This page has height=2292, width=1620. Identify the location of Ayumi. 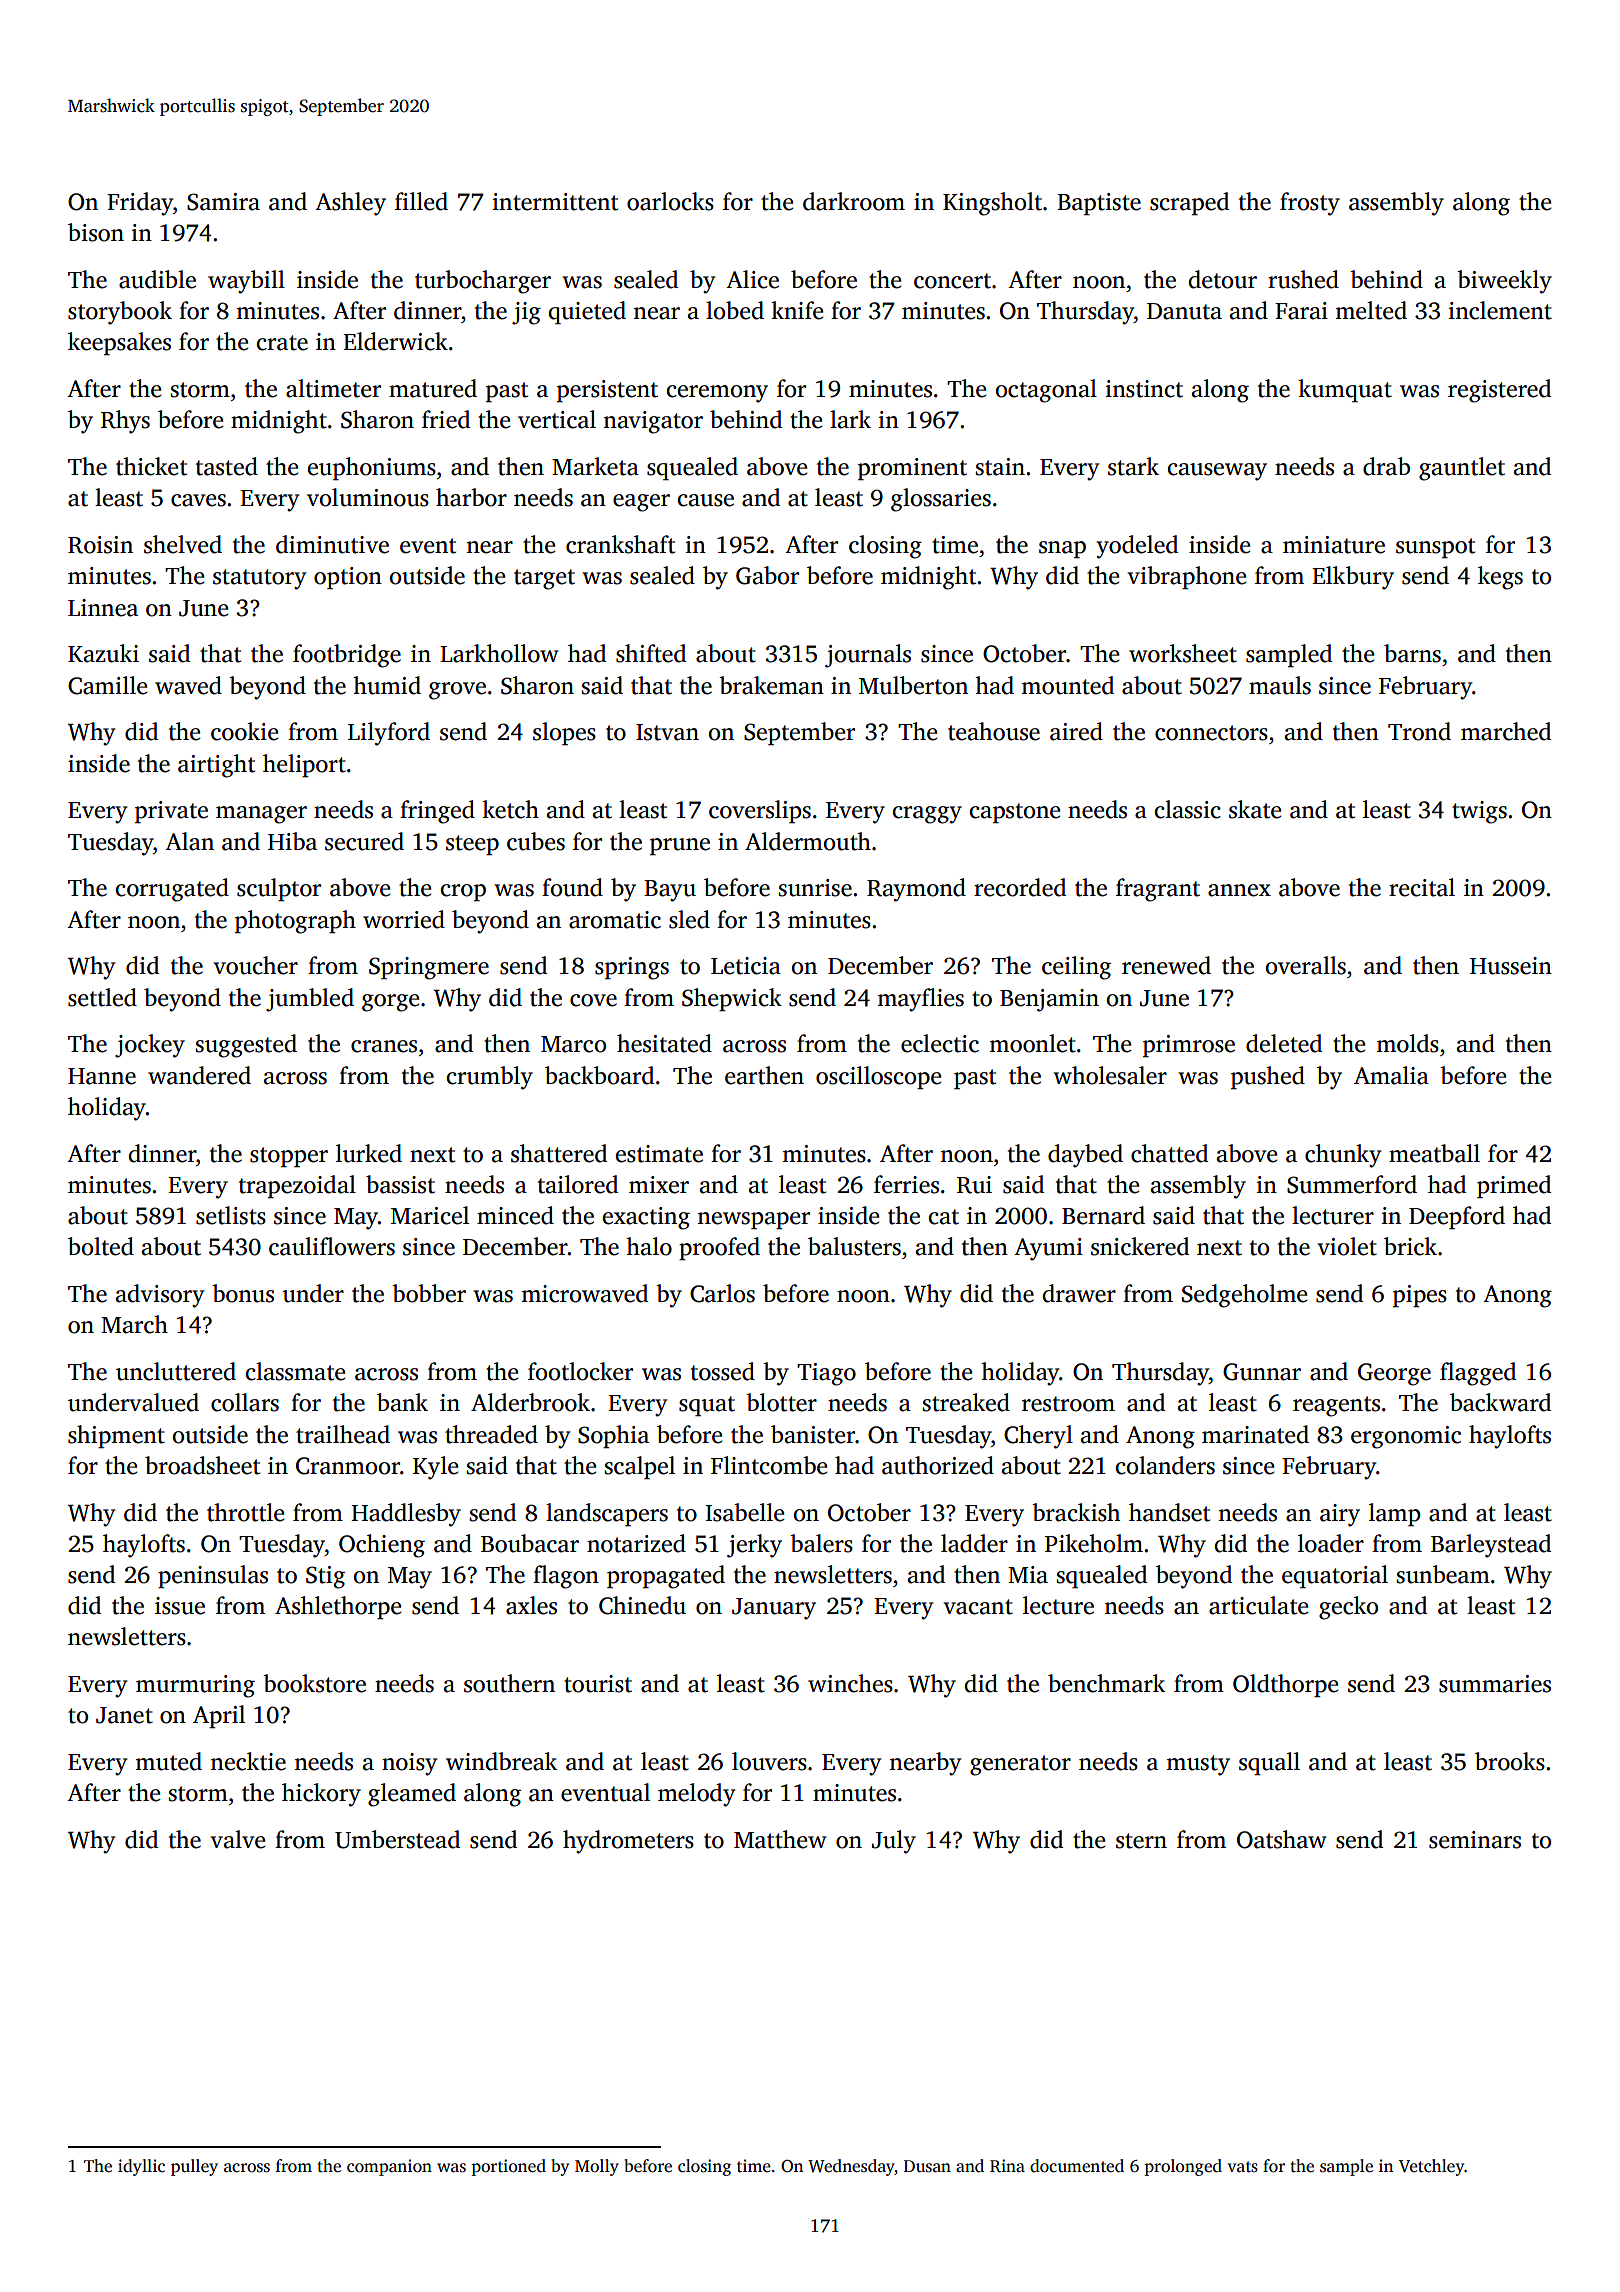
(1048, 1249).
